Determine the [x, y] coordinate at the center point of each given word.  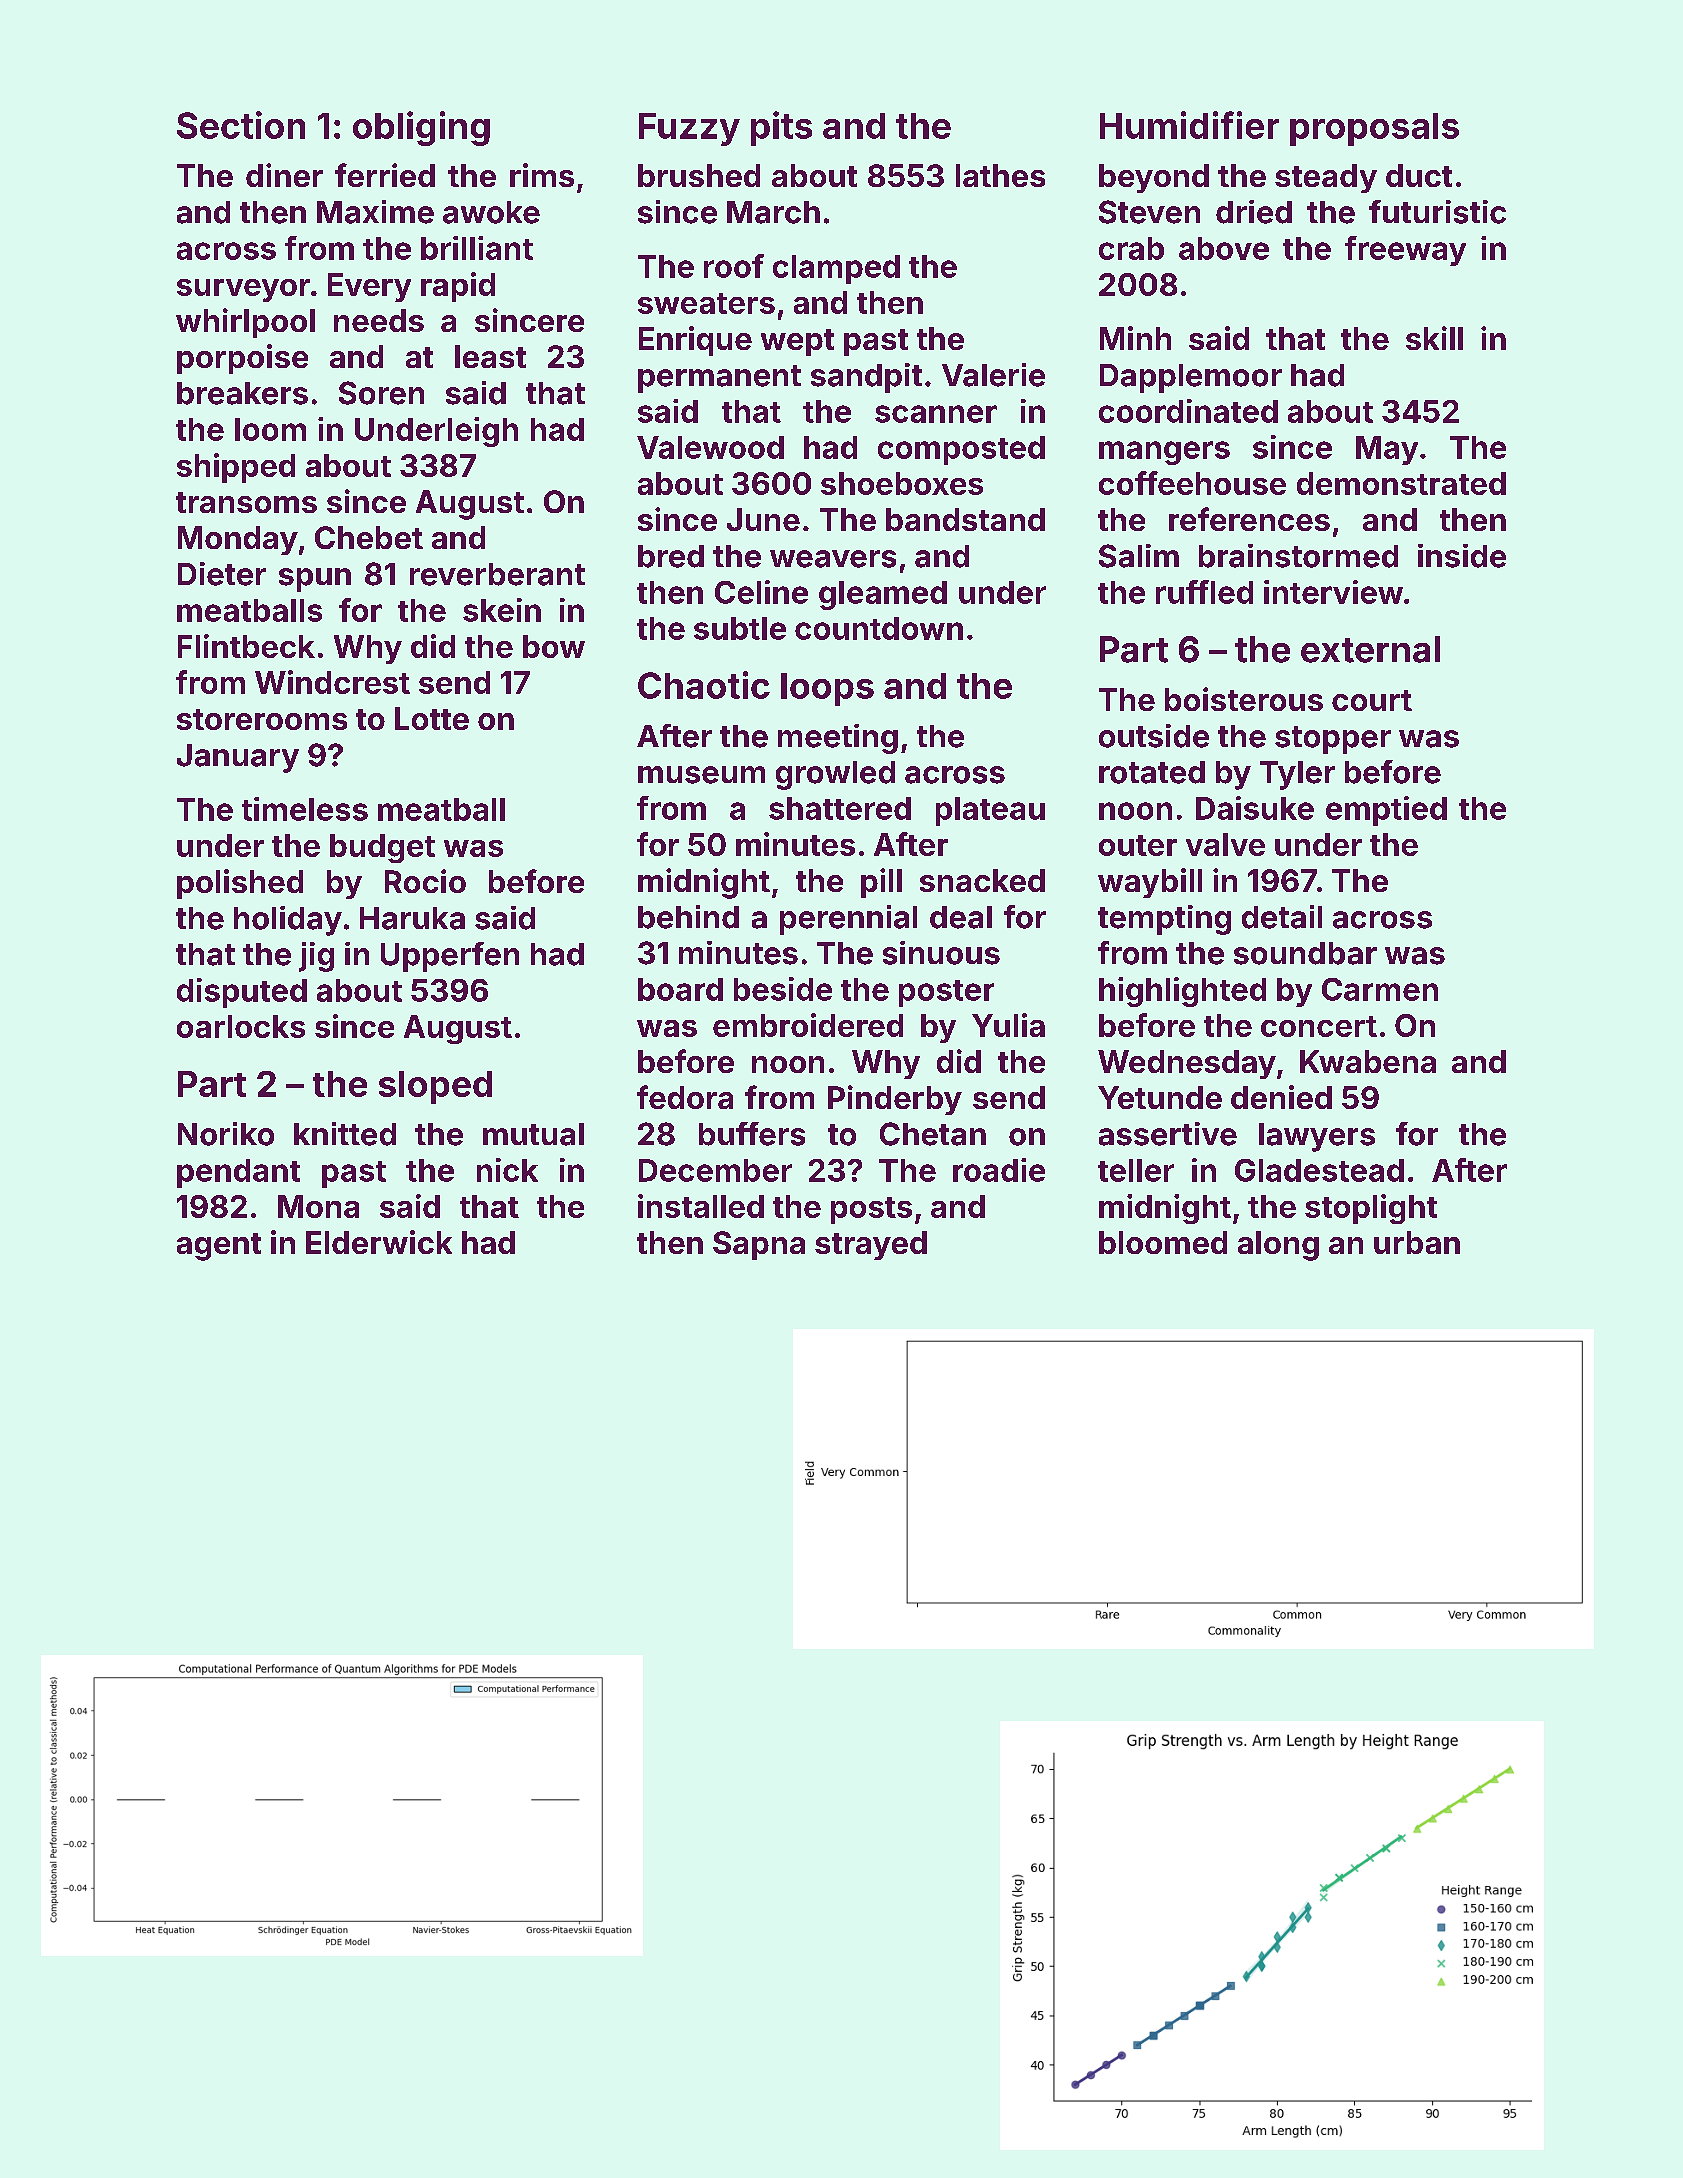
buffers [752, 1134]
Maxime [375, 212]
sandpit [866, 378]
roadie [999, 1170]
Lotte [432, 718]
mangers [1164, 453]
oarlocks [241, 1026]
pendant [238, 1173]
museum [701, 775]
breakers [242, 393]
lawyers [1317, 1137]
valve [1225, 844]
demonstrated [1401, 483]
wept [797, 342]
